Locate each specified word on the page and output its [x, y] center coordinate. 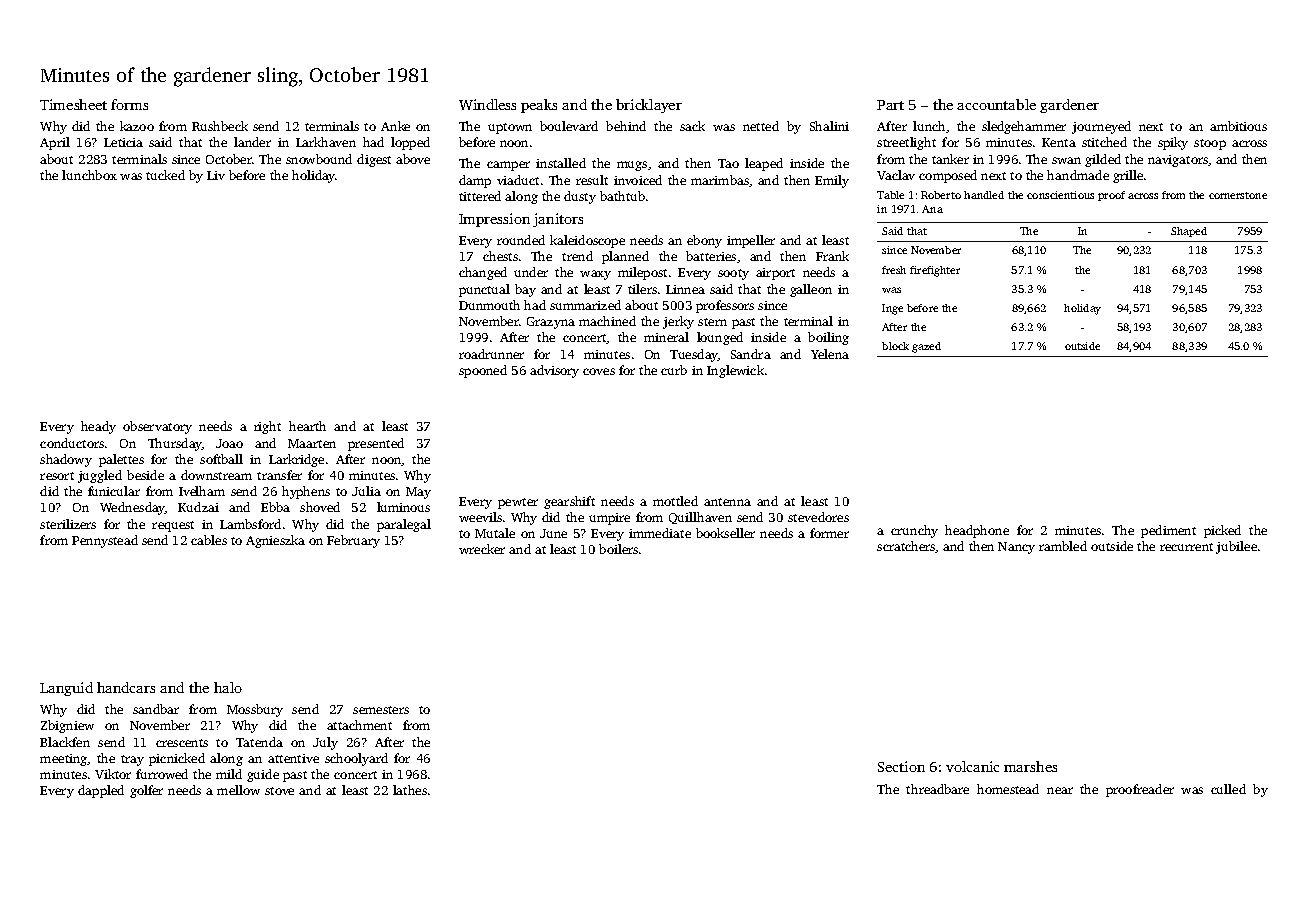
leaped [764, 164]
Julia [366, 491]
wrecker [482, 549]
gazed [926, 347]
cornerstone [1238, 195]
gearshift [569, 502]
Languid [66, 689]
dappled [101, 791]
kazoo [137, 126]
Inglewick [735, 371]
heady [98, 427]
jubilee [1236, 547]
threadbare [937, 789]
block [895, 346]
